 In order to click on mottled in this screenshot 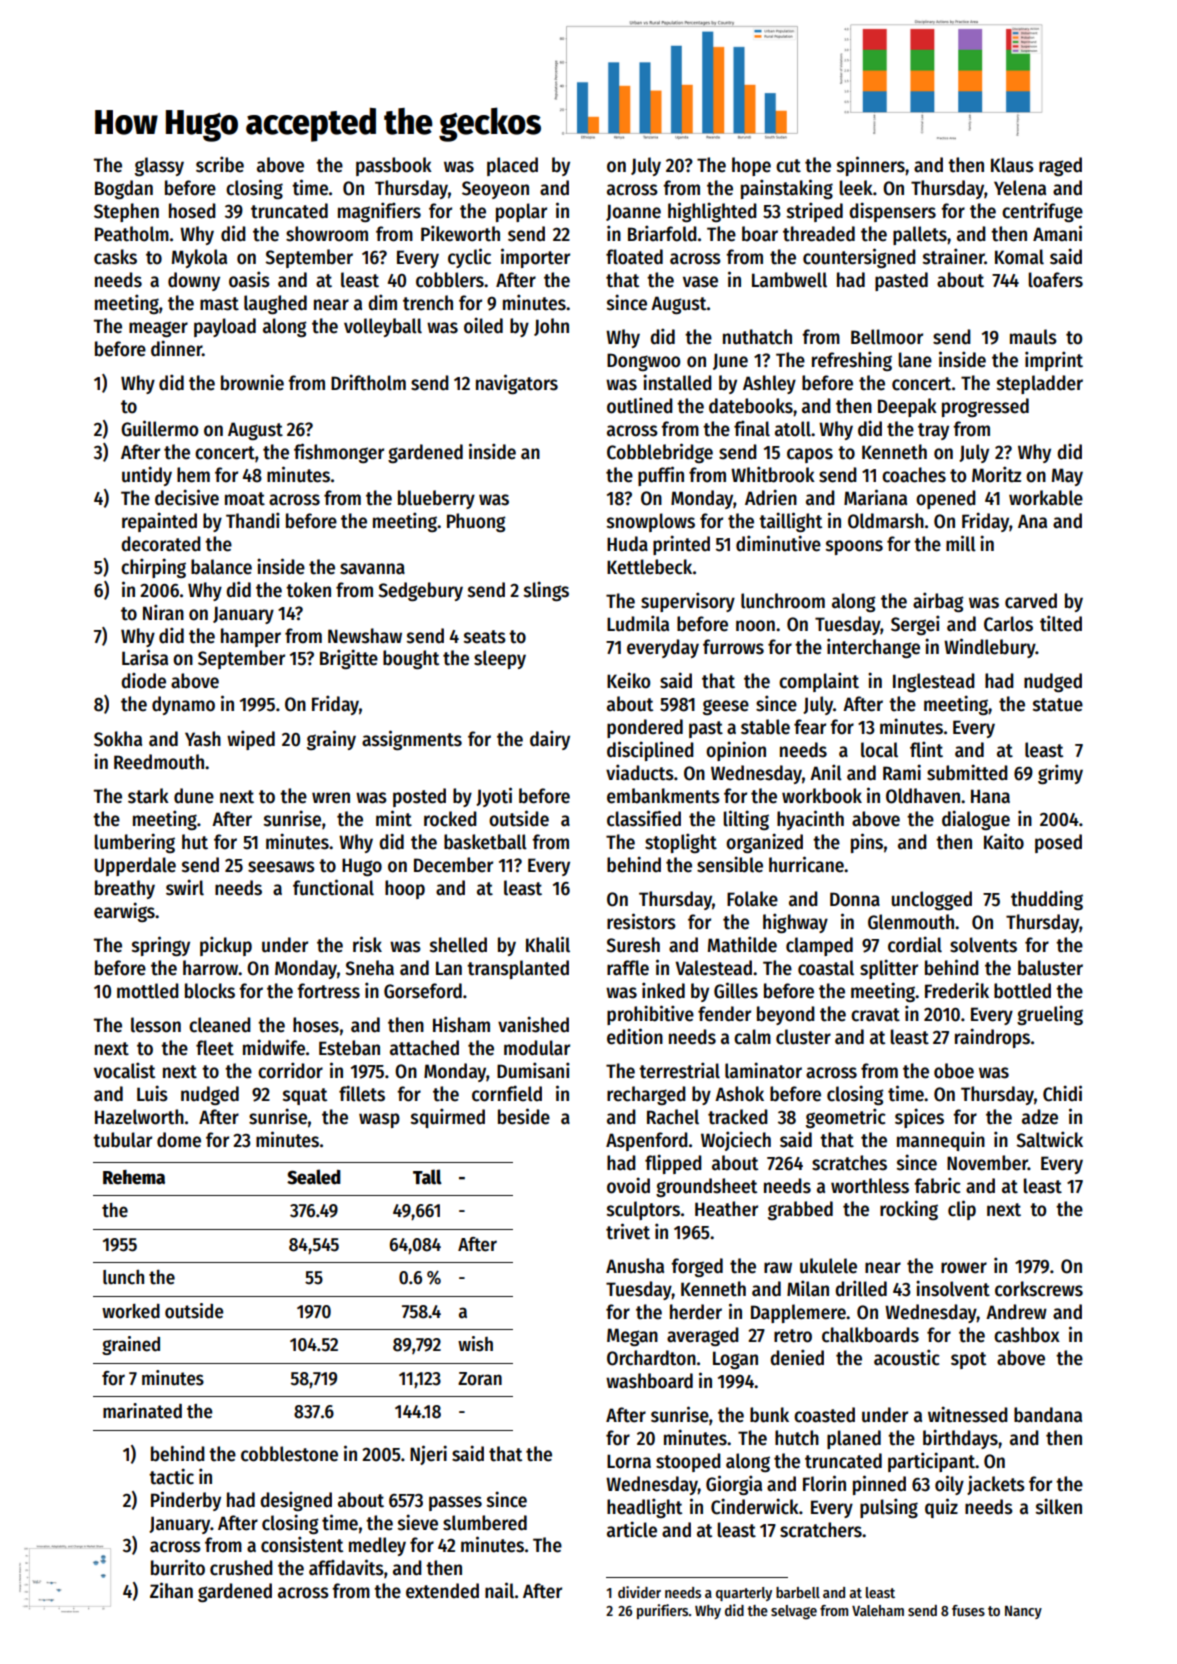, I will do `click(148, 991)`.
